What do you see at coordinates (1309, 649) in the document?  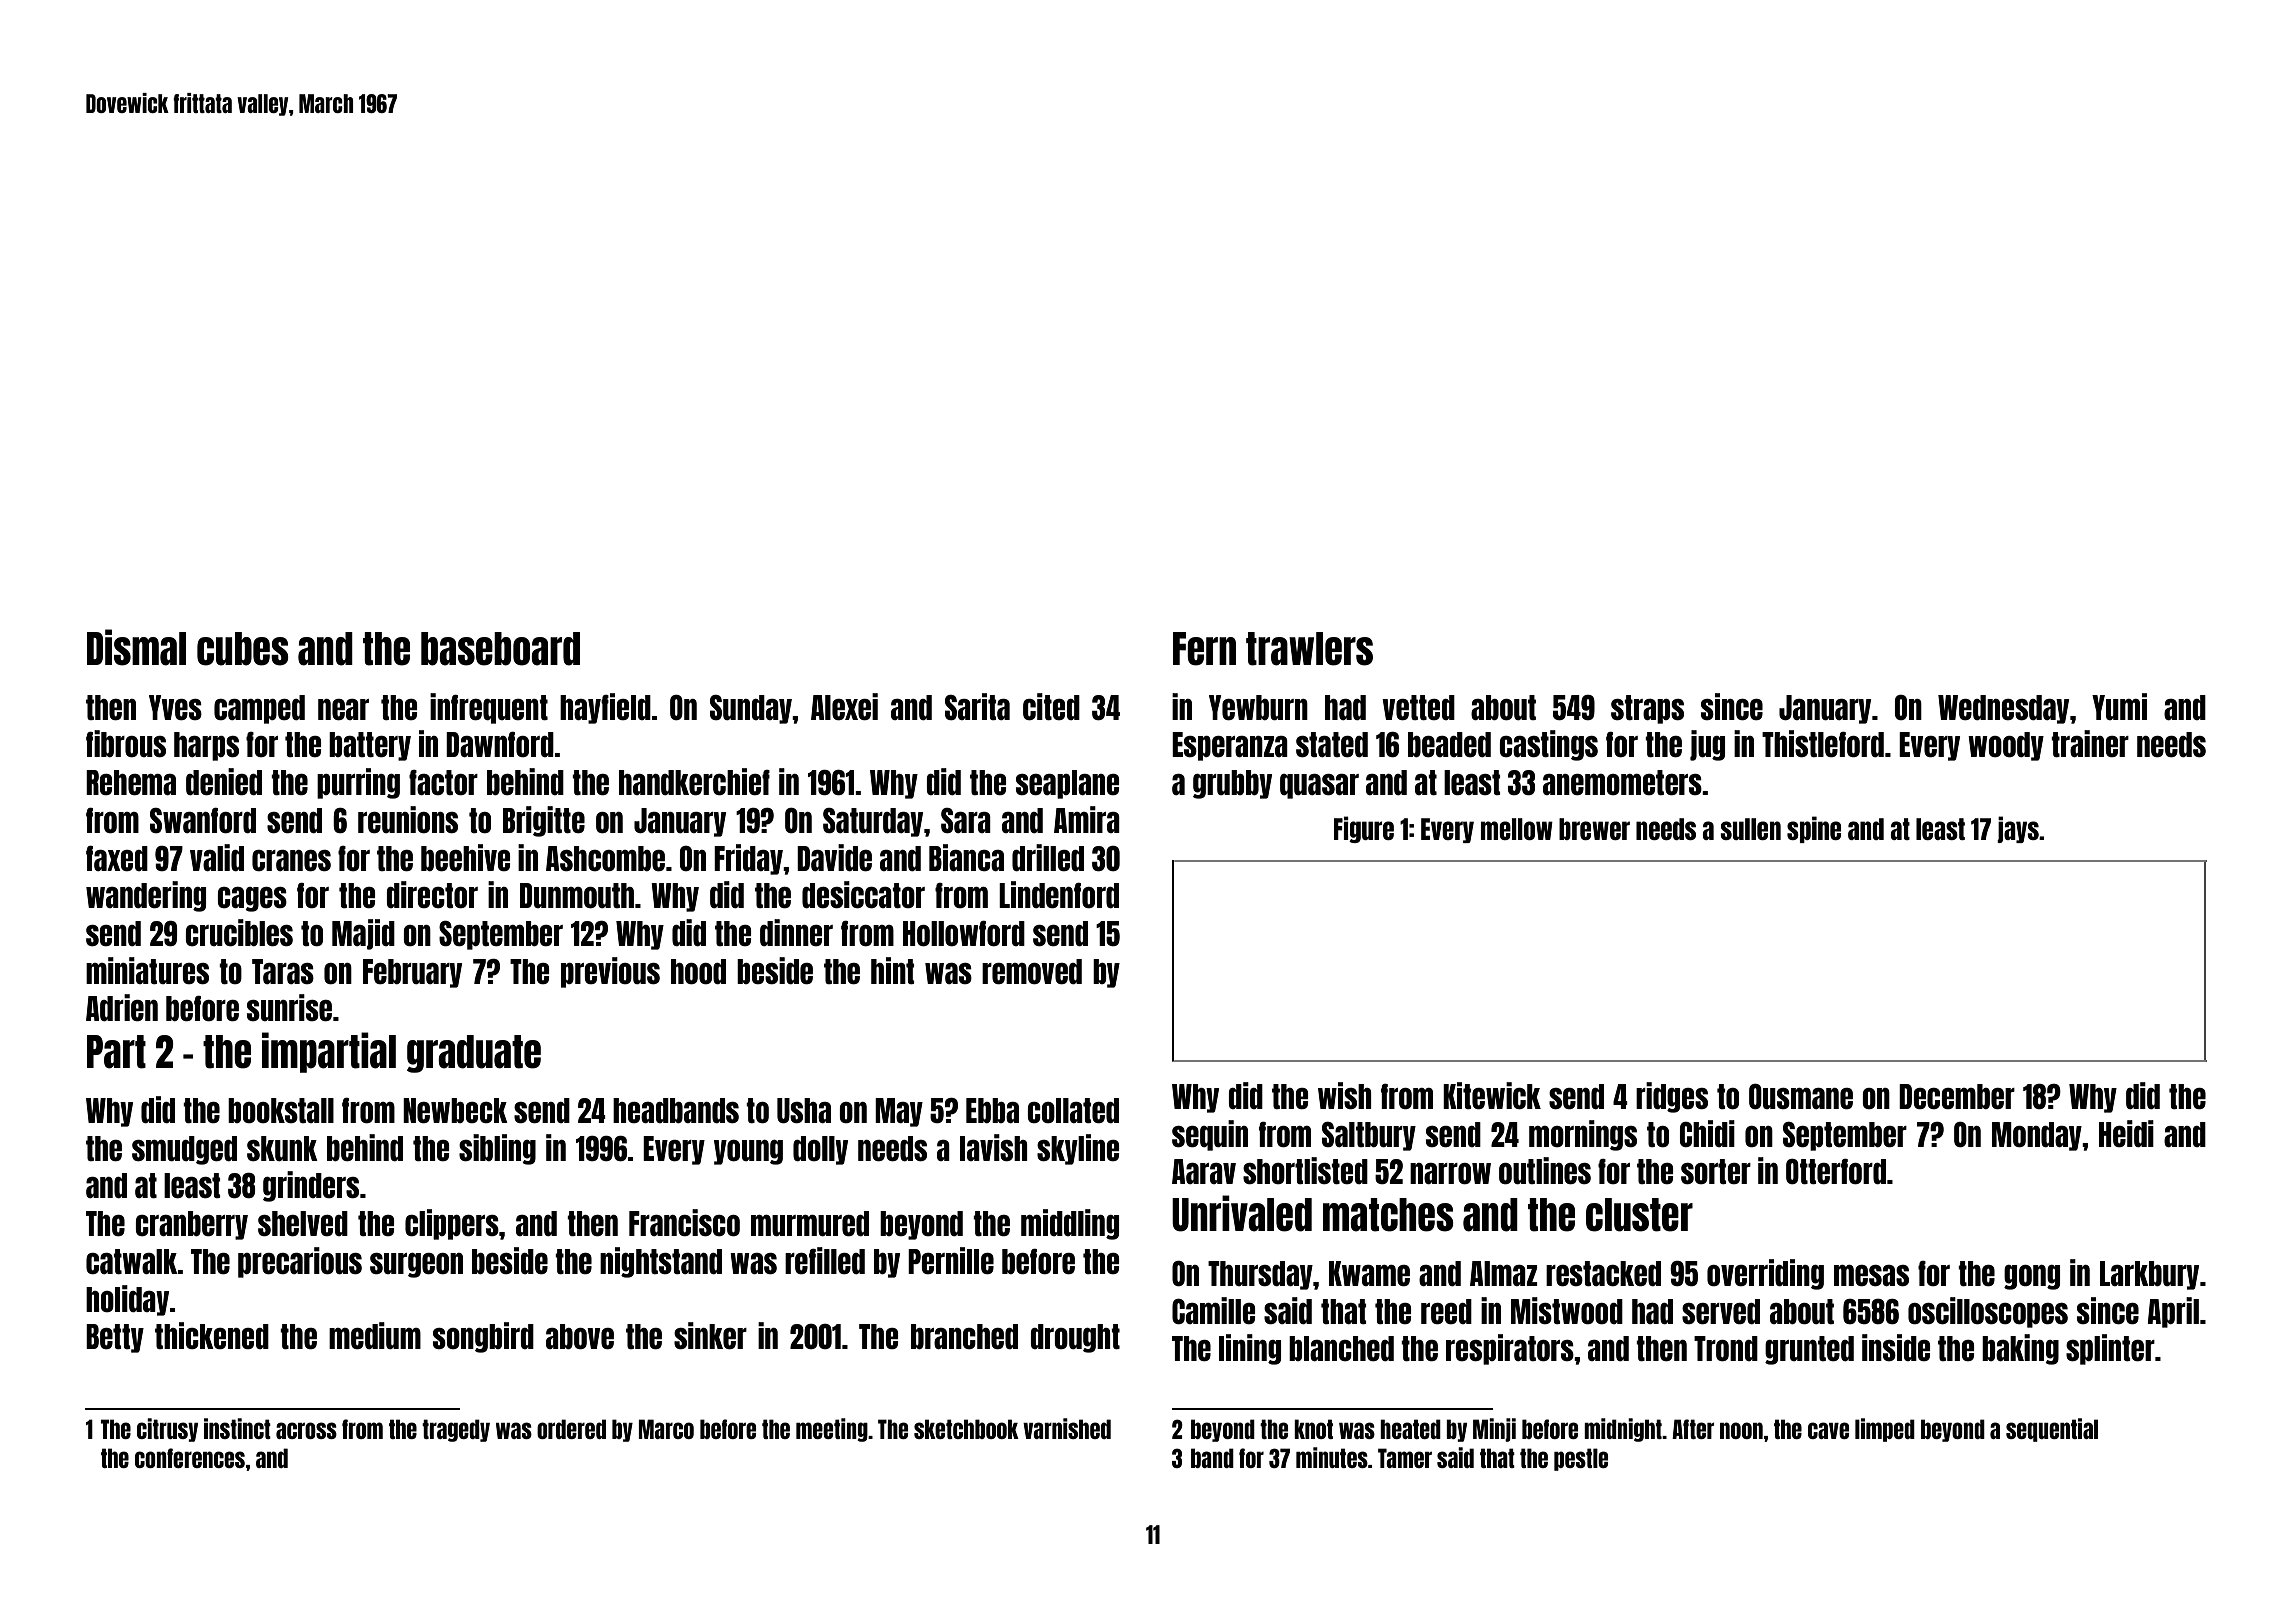 I see `trawlers` at bounding box center [1309, 649].
